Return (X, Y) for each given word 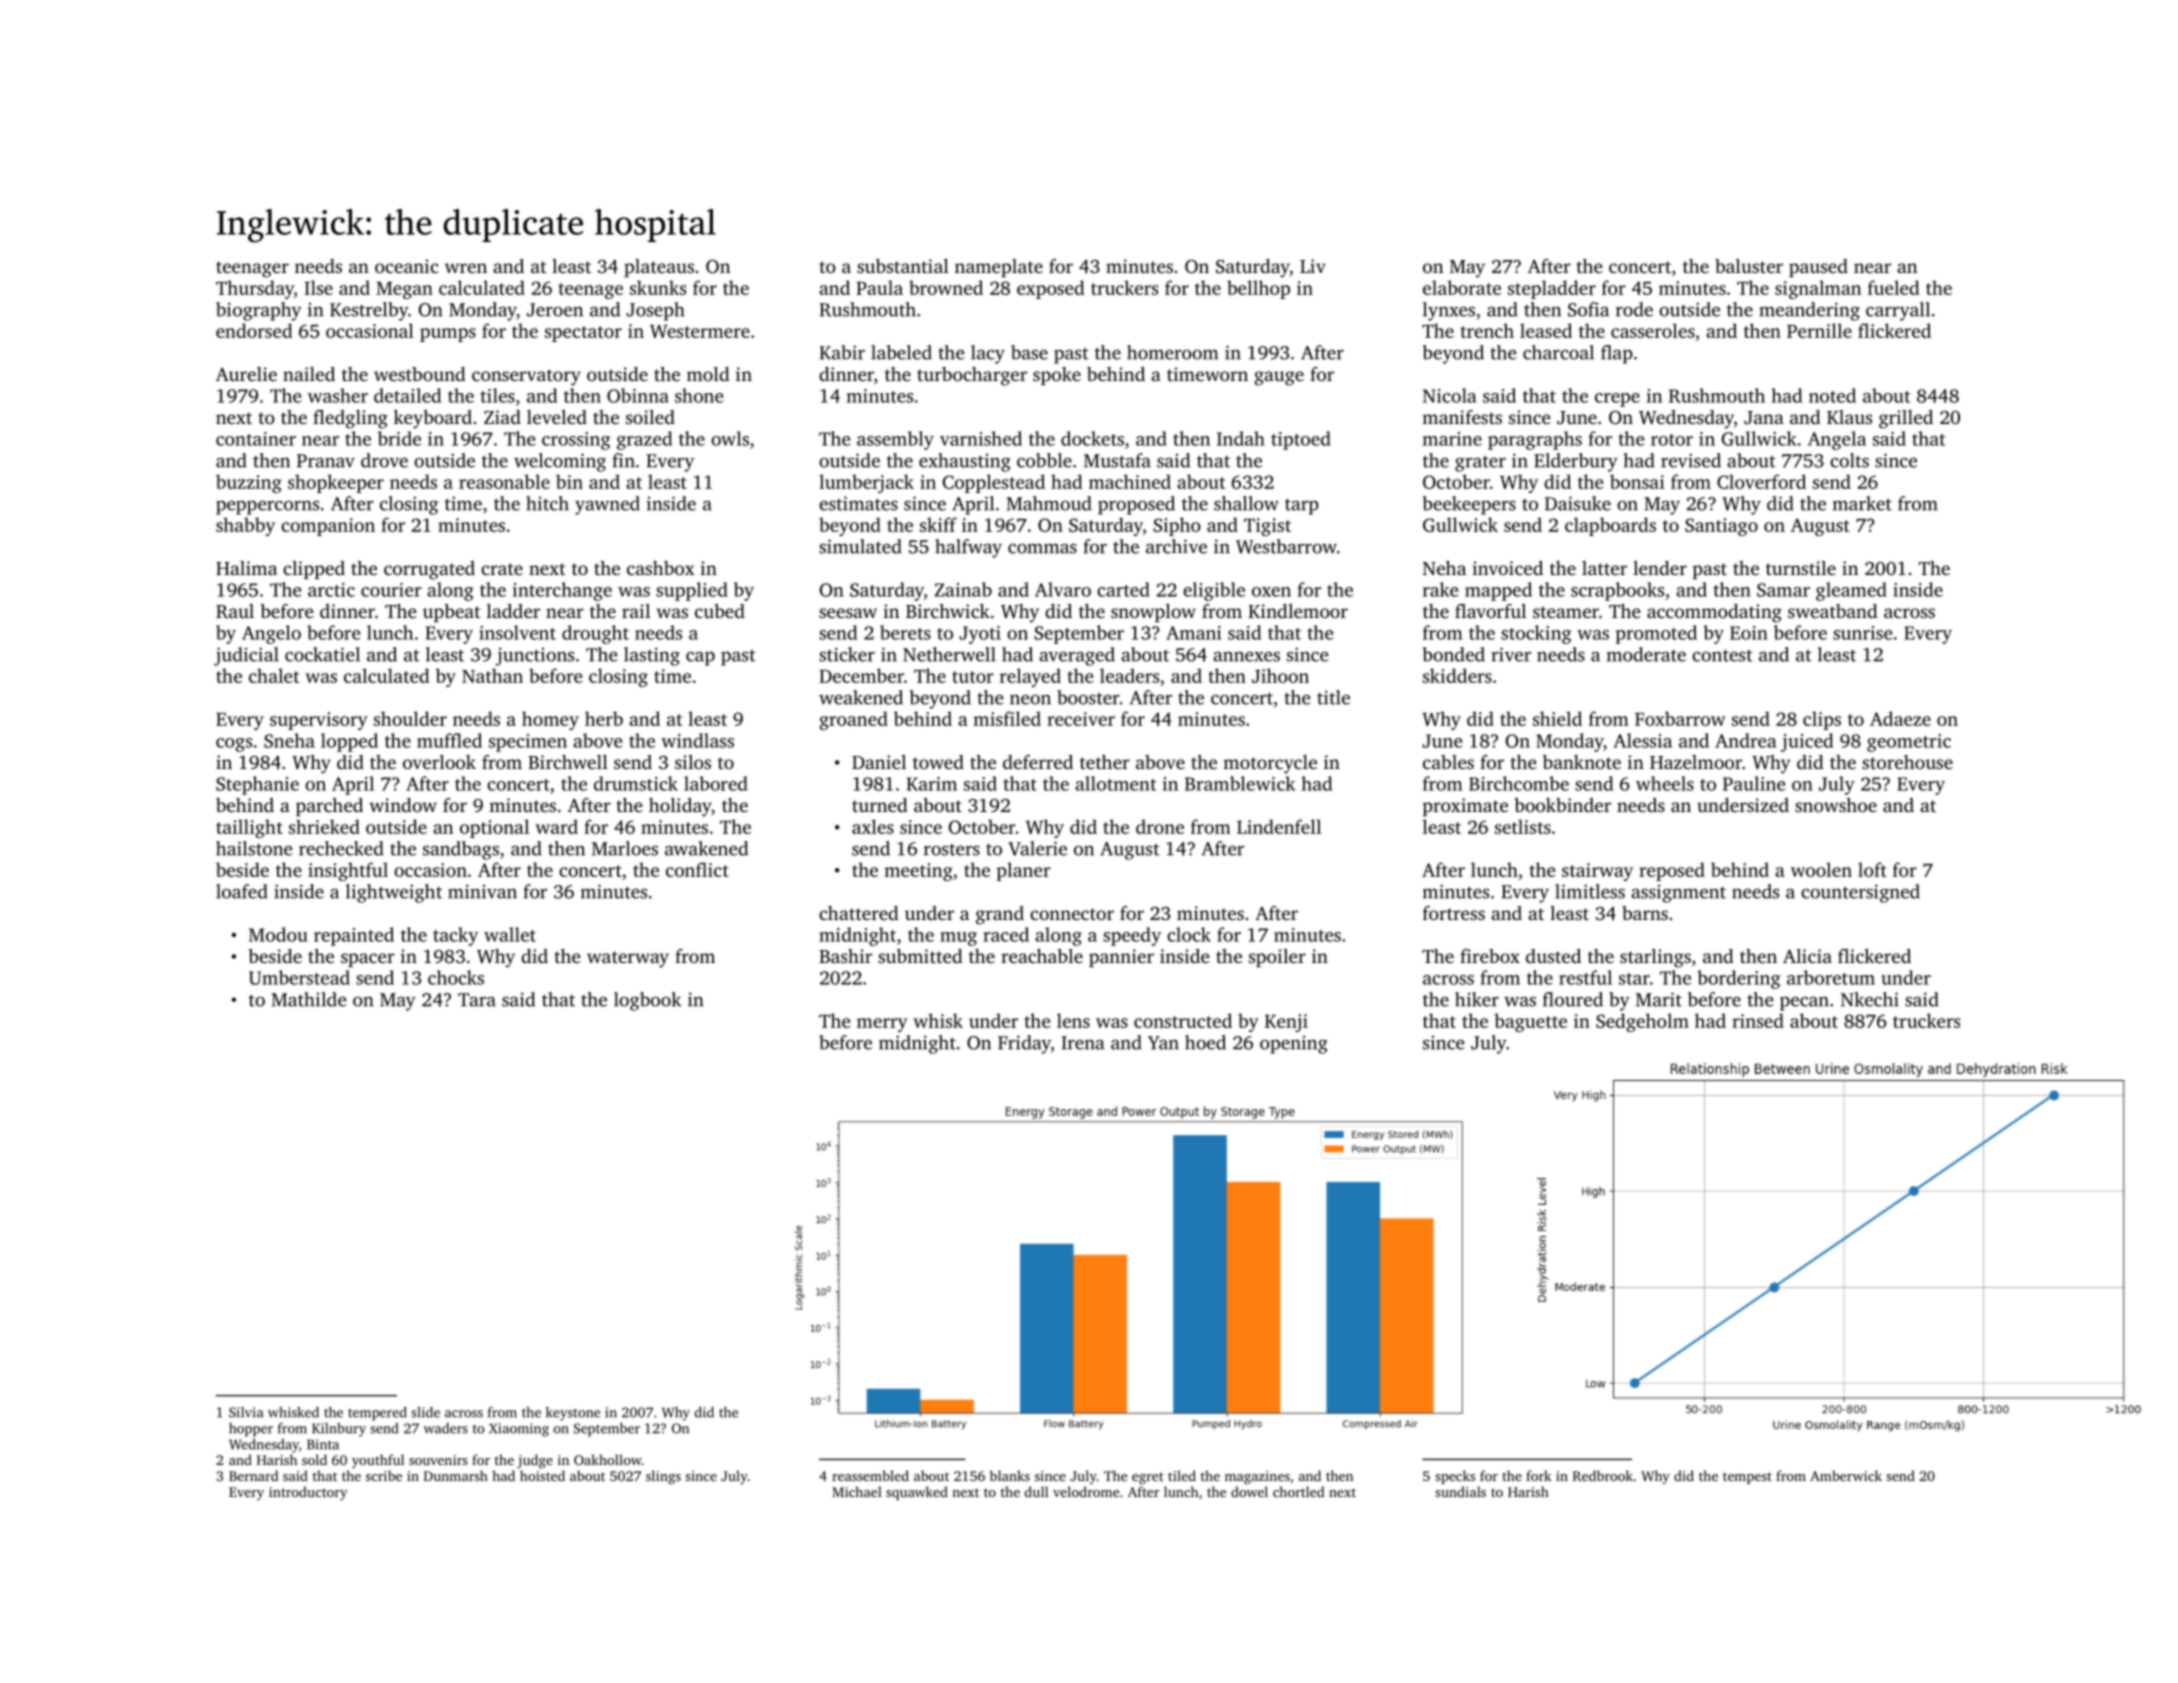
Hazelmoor (1696, 762)
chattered (859, 913)
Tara (477, 1000)
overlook (439, 762)
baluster (1749, 266)
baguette (1530, 1022)
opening (1294, 1045)
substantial (903, 266)
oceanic (406, 266)
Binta (323, 1444)
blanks (1010, 1475)
